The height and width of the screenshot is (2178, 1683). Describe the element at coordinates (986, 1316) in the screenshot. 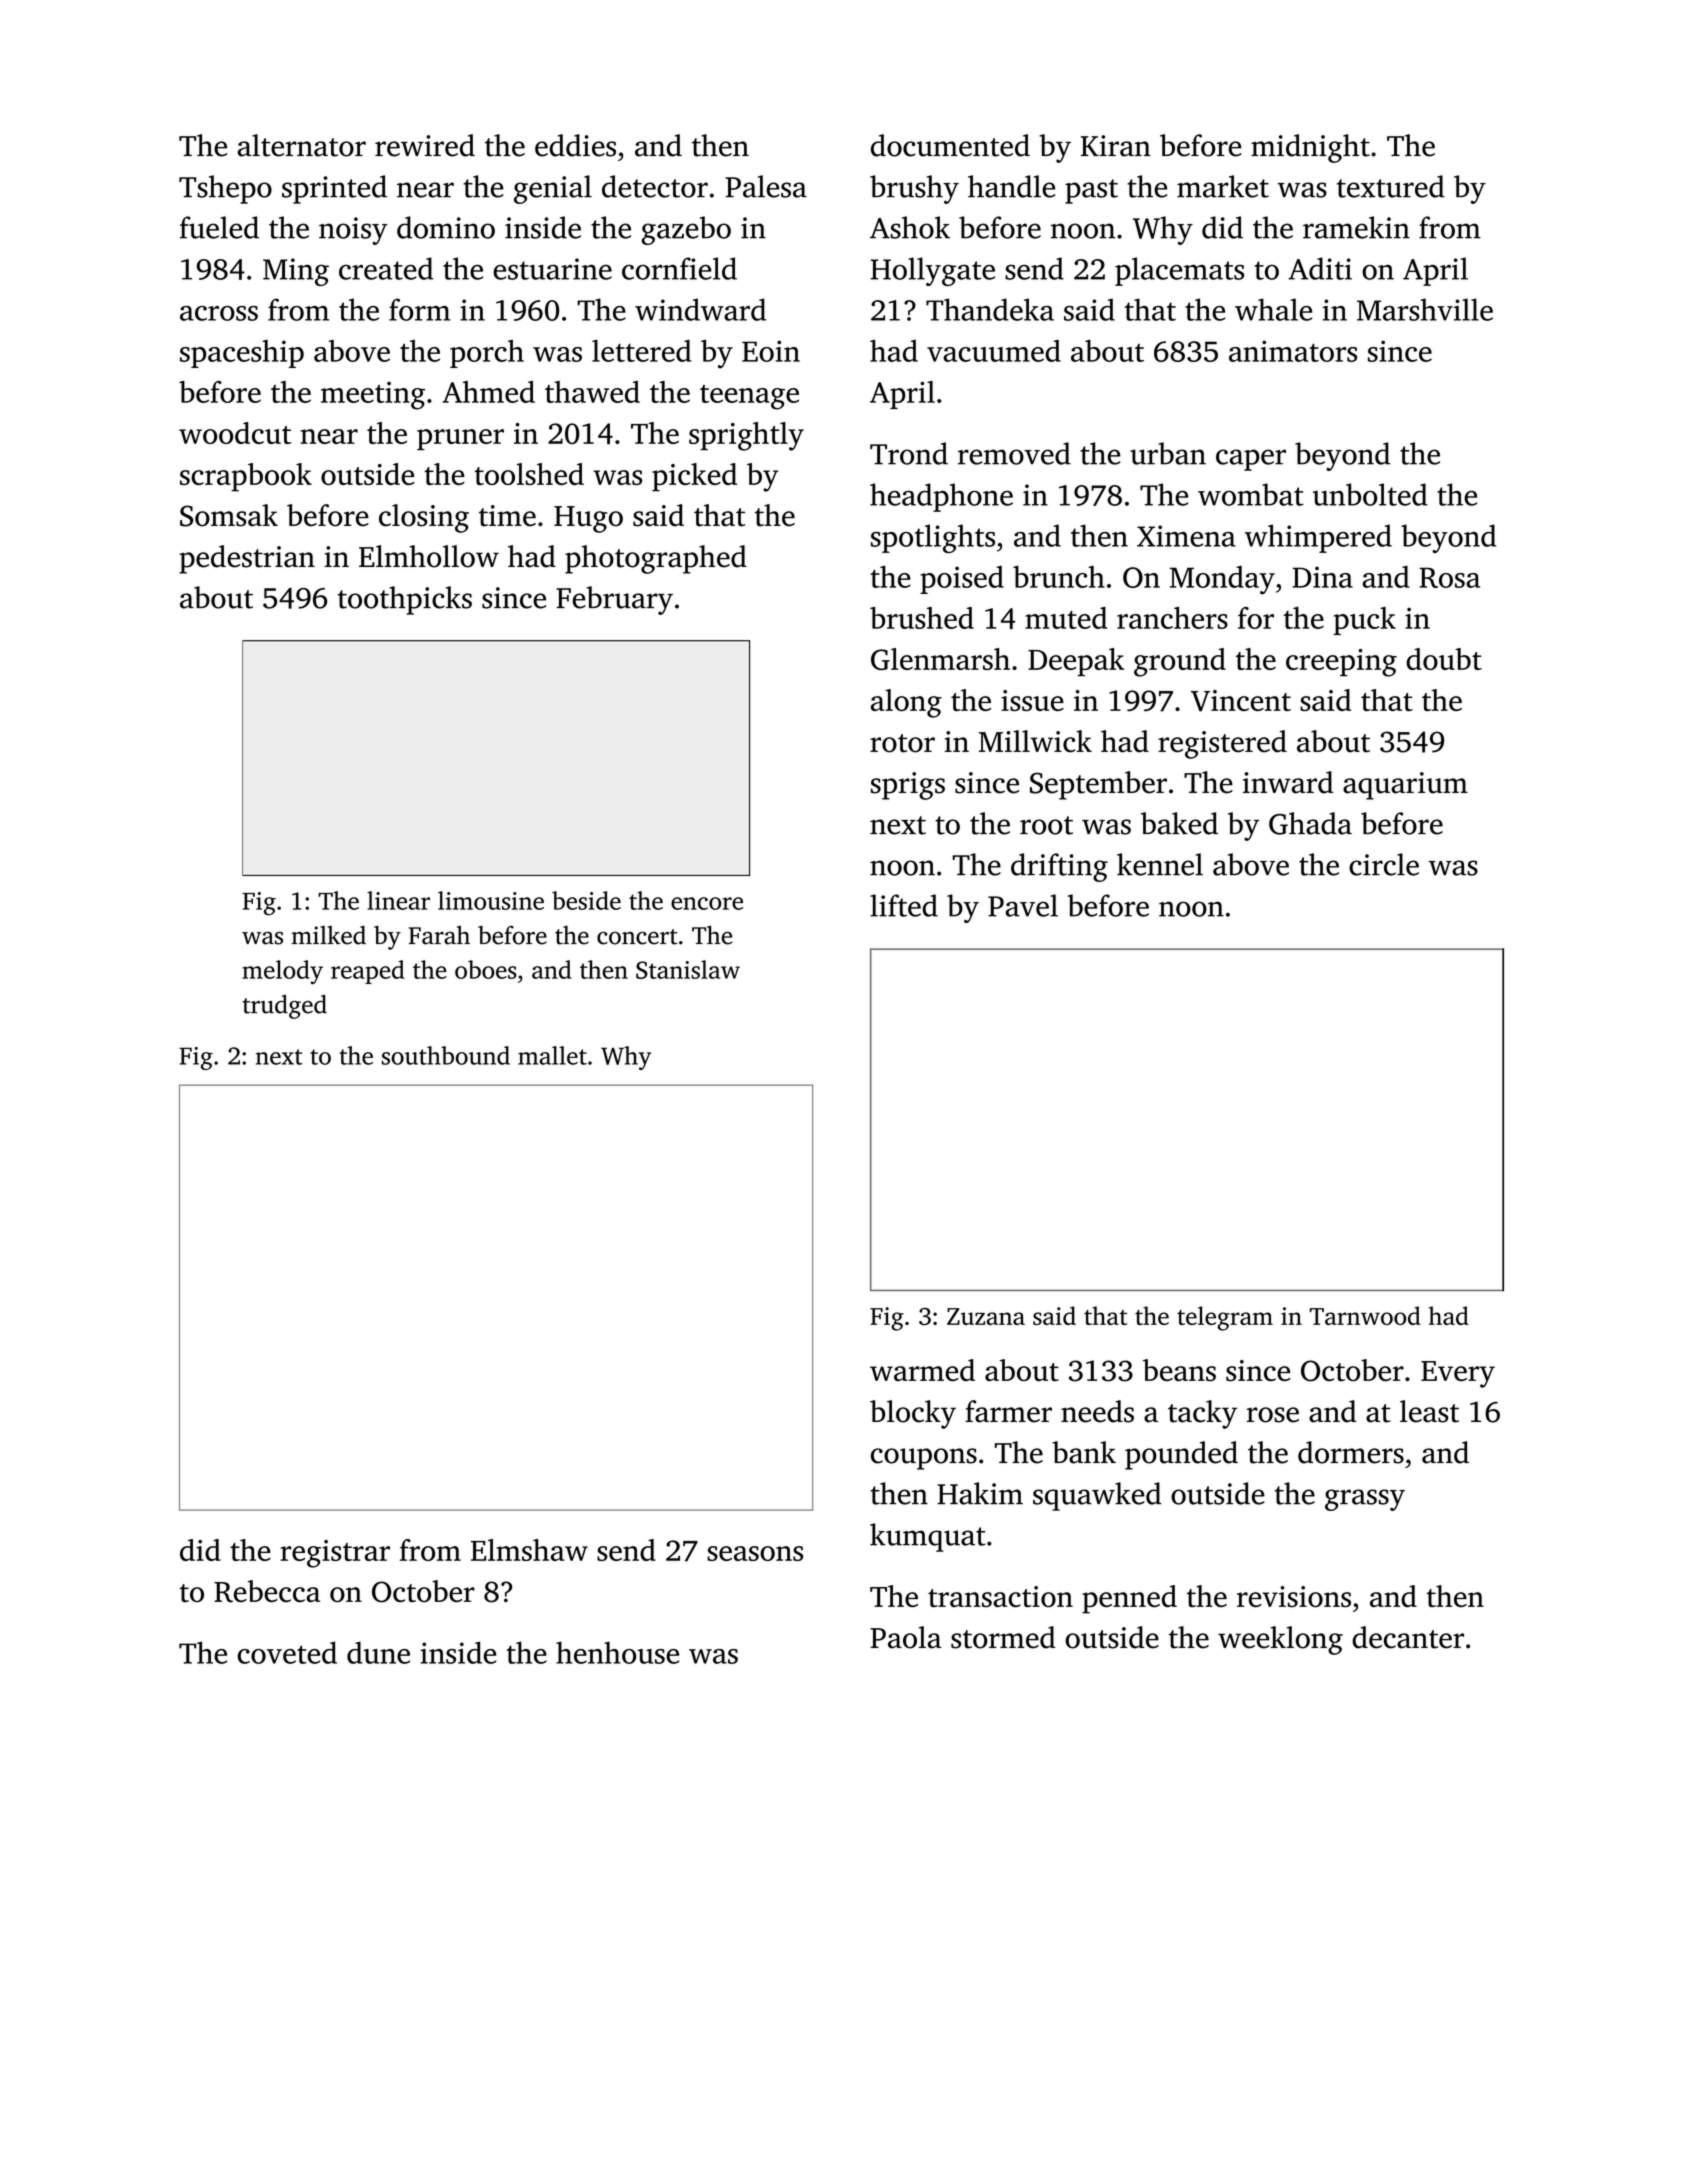

I see `Zuzana` at that location.
